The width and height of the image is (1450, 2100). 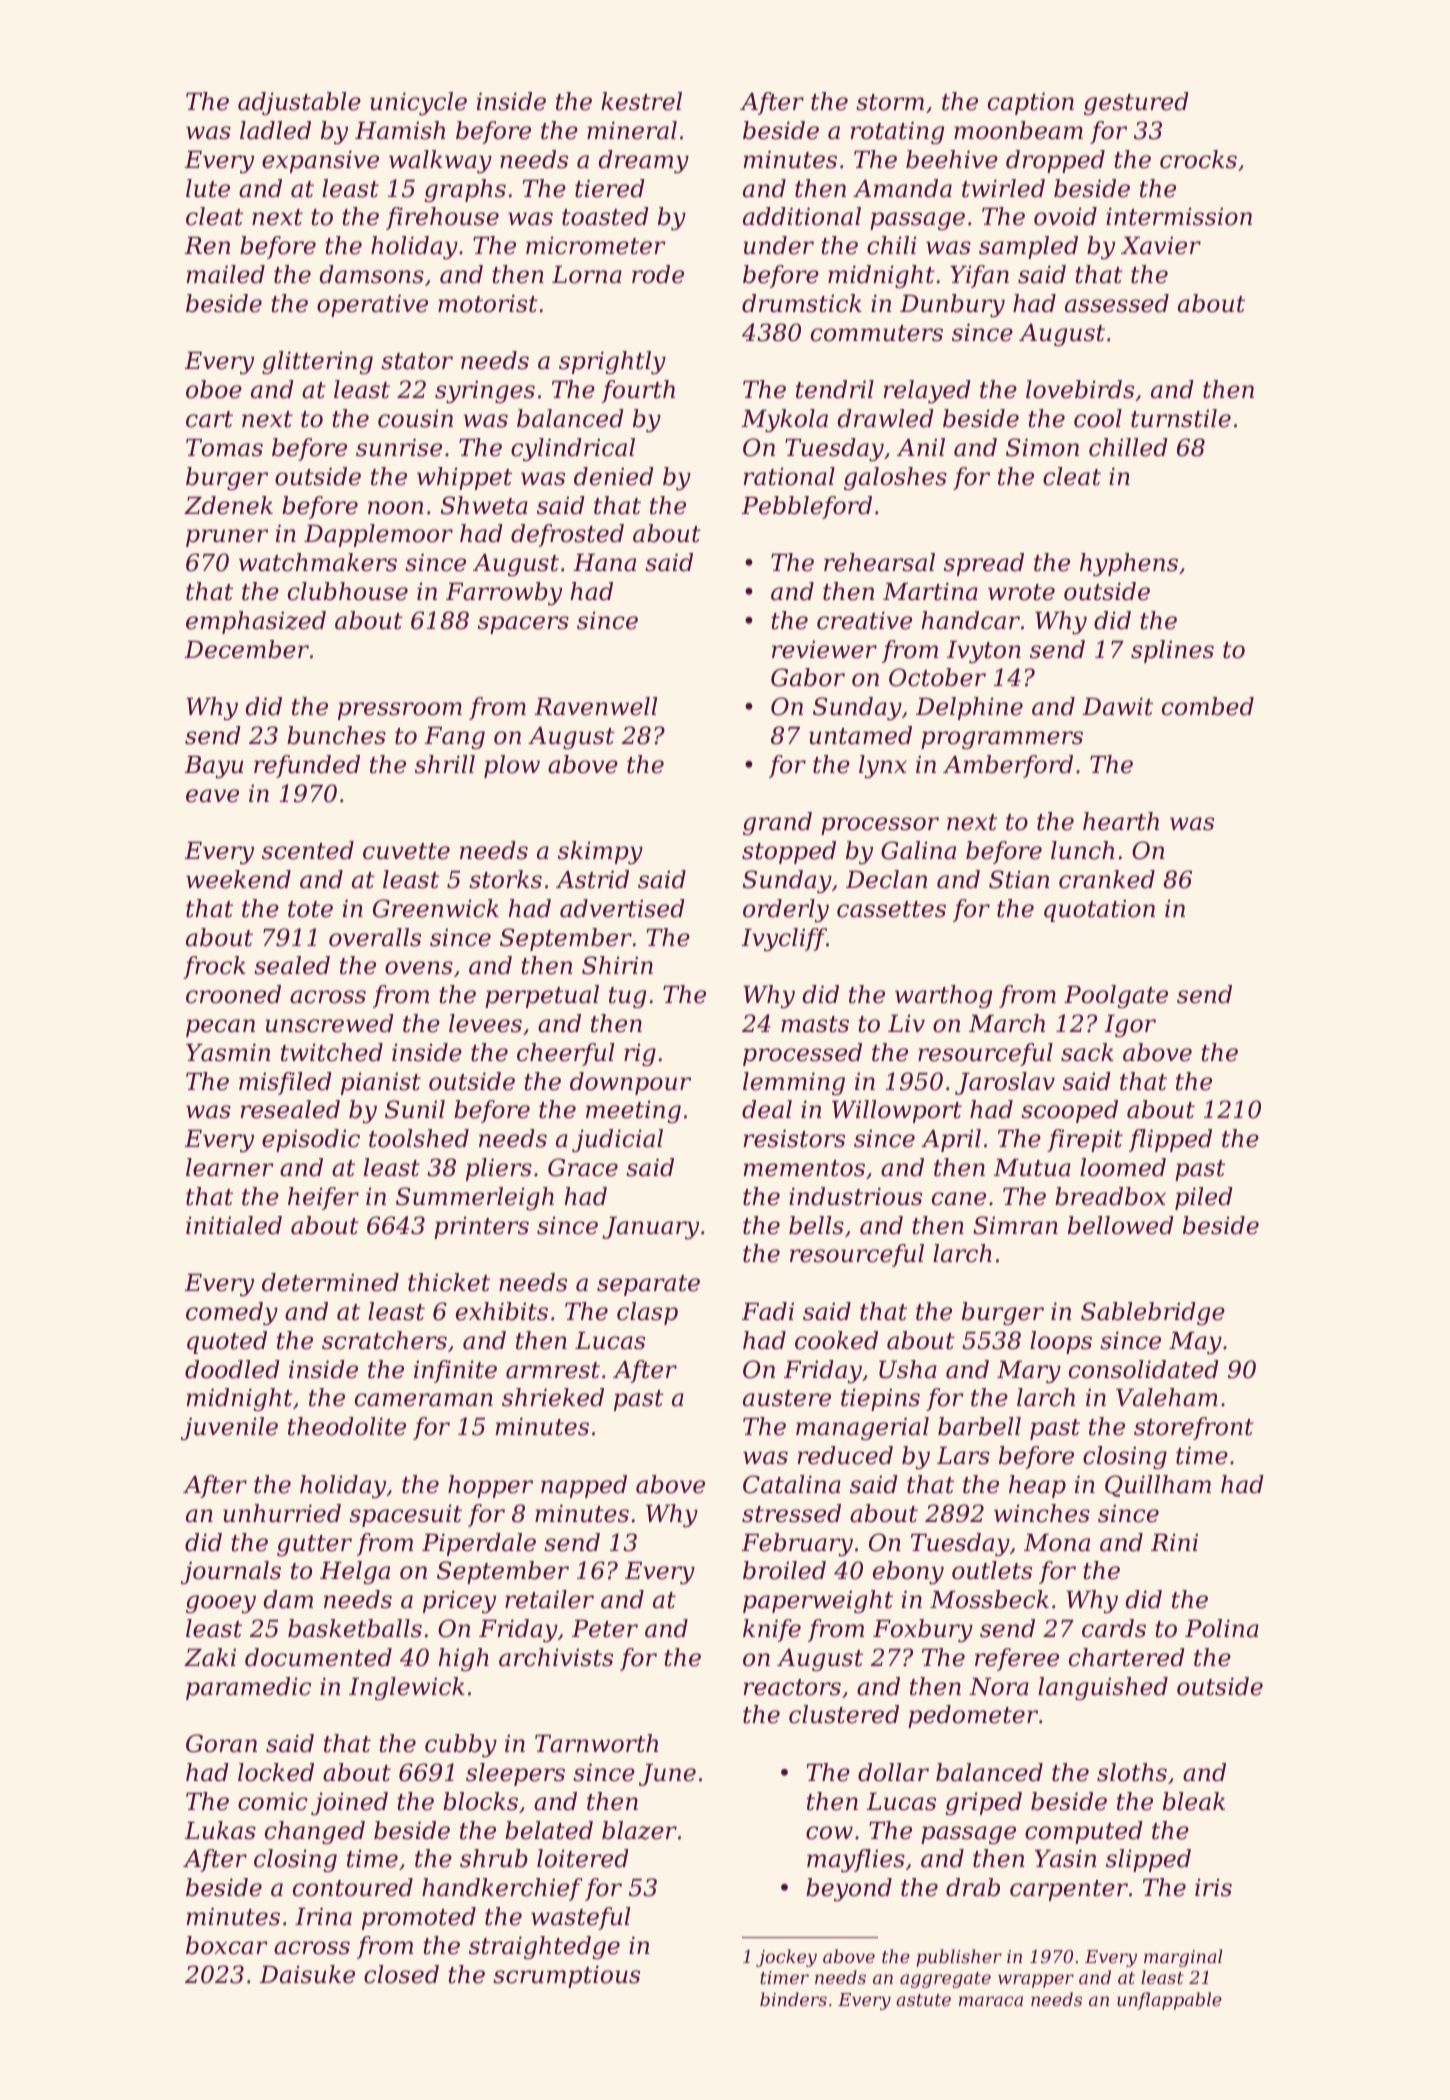 What do you see at coordinates (1019, 879) in the image?
I see `Stian` at bounding box center [1019, 879].
